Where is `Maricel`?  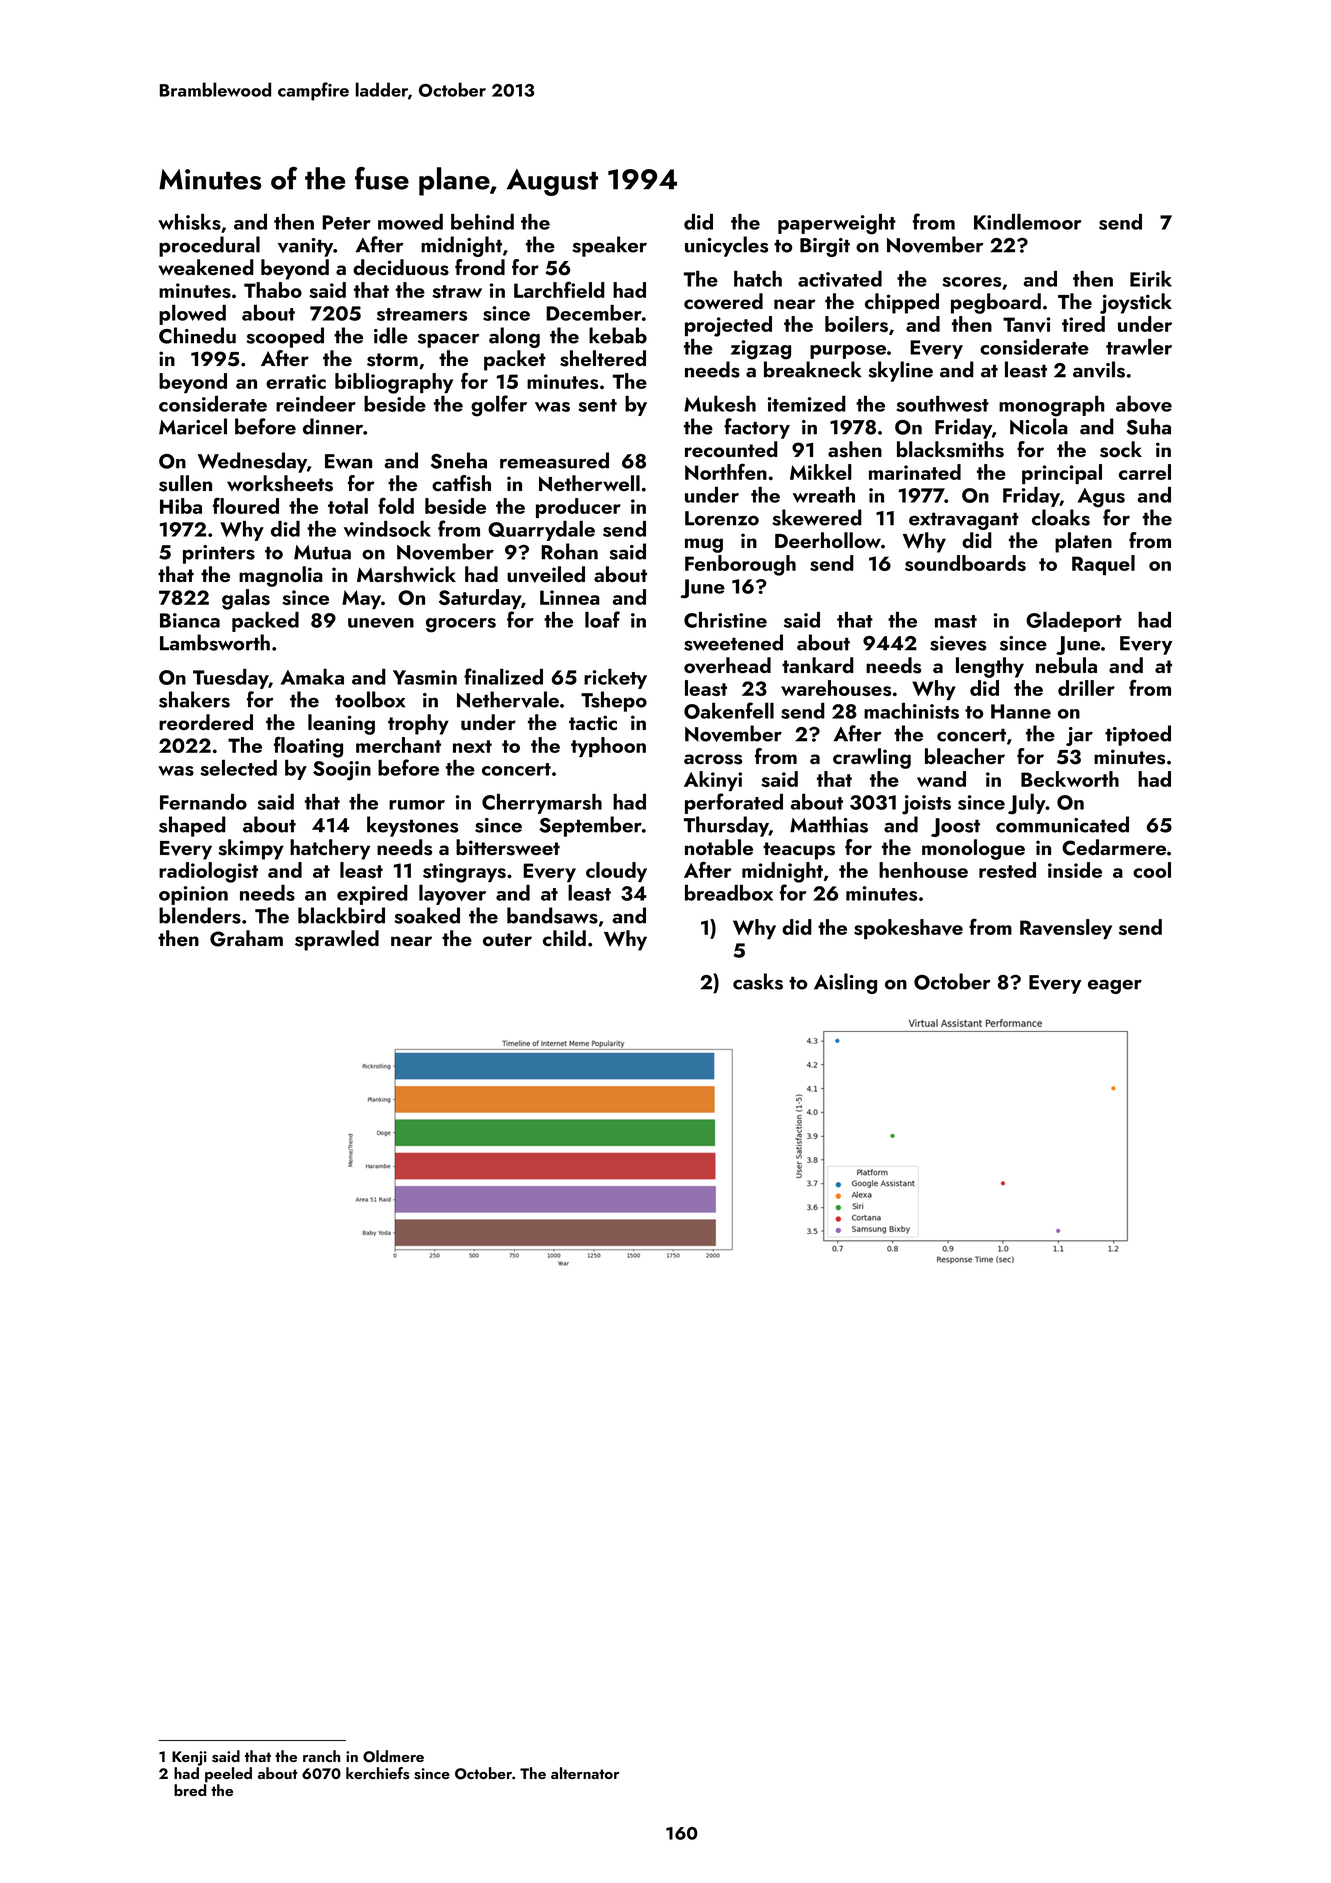 Maricel is located at coordinates (193, 426).
